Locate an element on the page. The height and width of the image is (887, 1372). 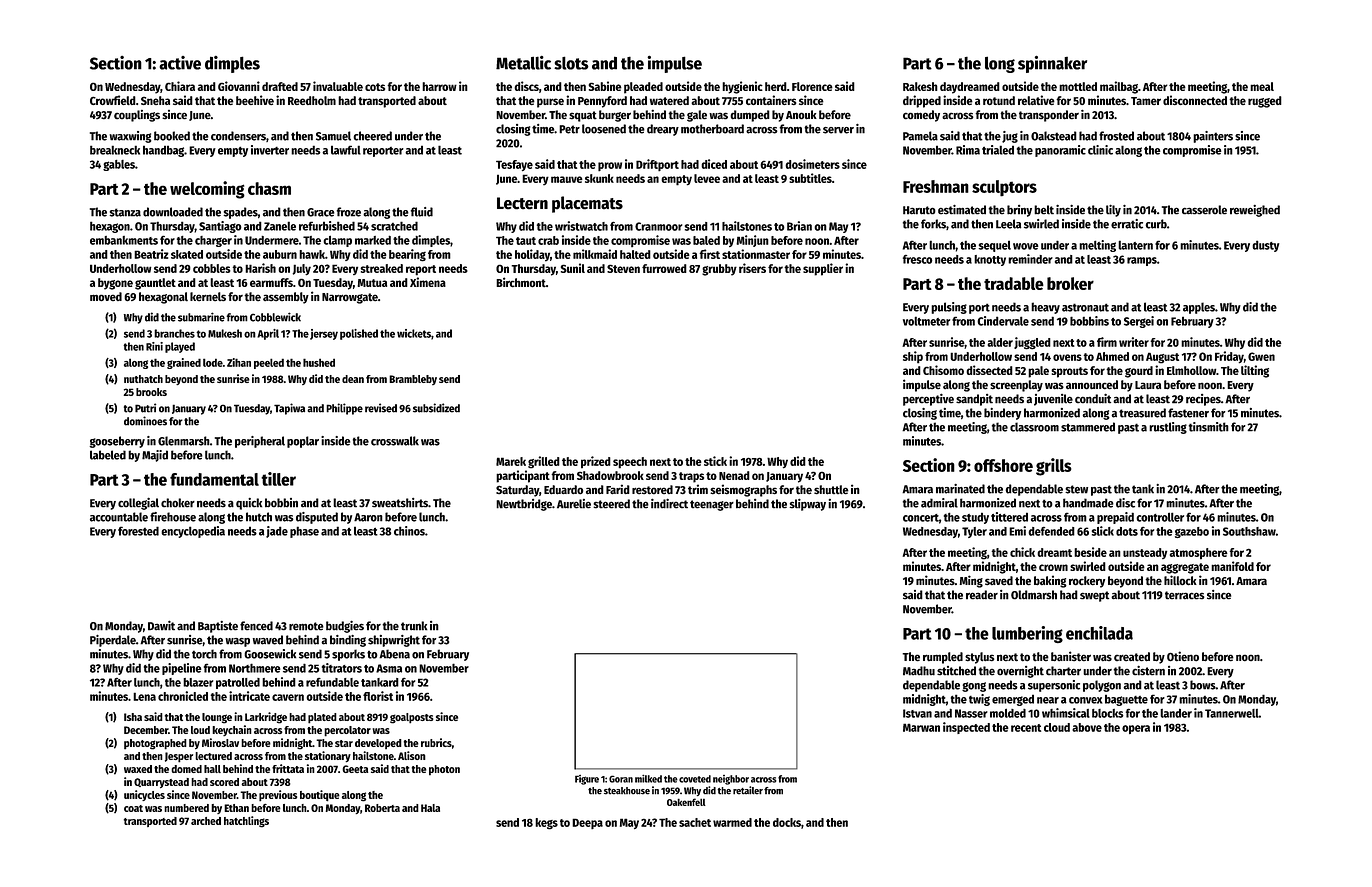
active is located at coordinates (180, 63).
